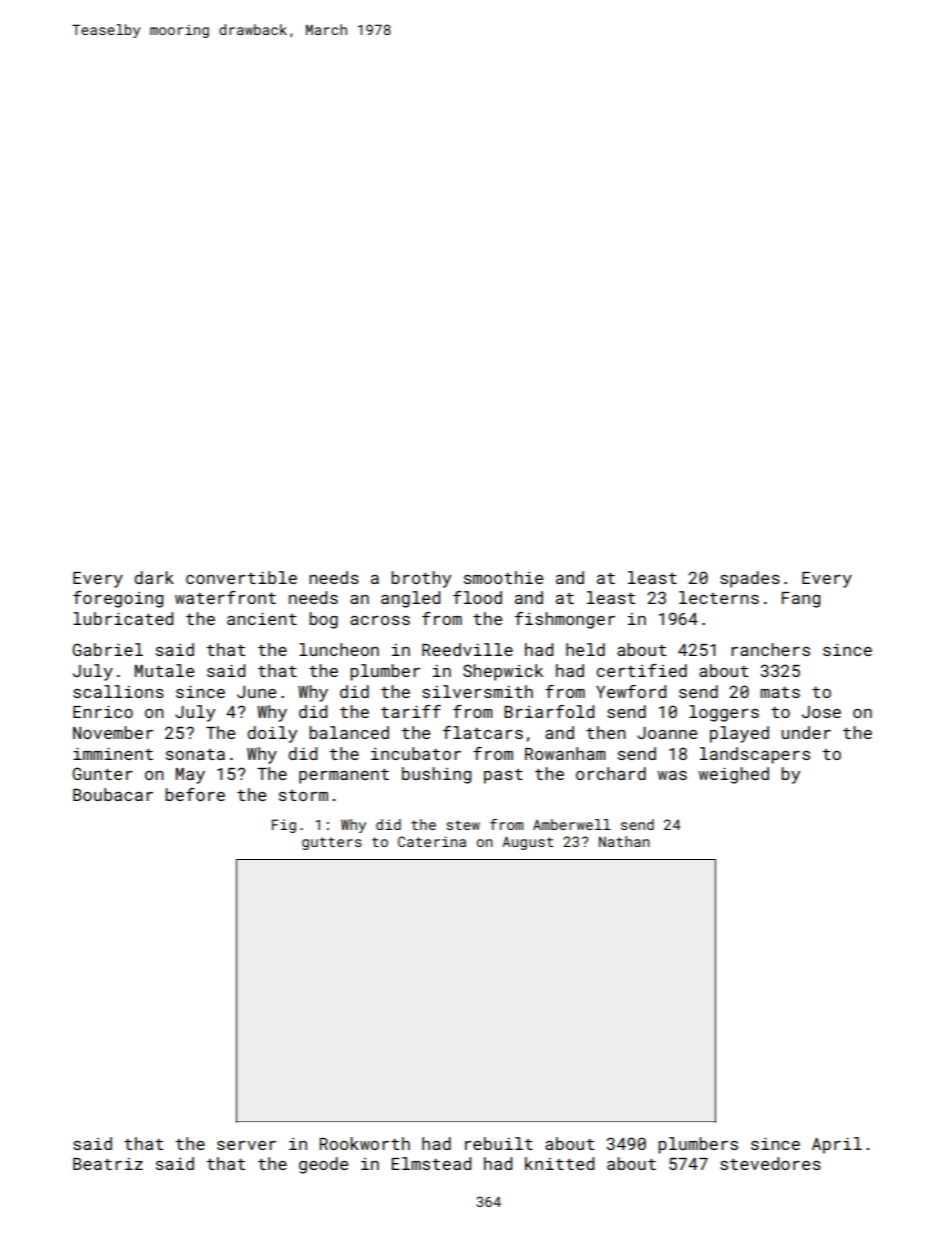  Describe the element at coordinates (477, 597) in the screenshot. I see `flood` at that location.
